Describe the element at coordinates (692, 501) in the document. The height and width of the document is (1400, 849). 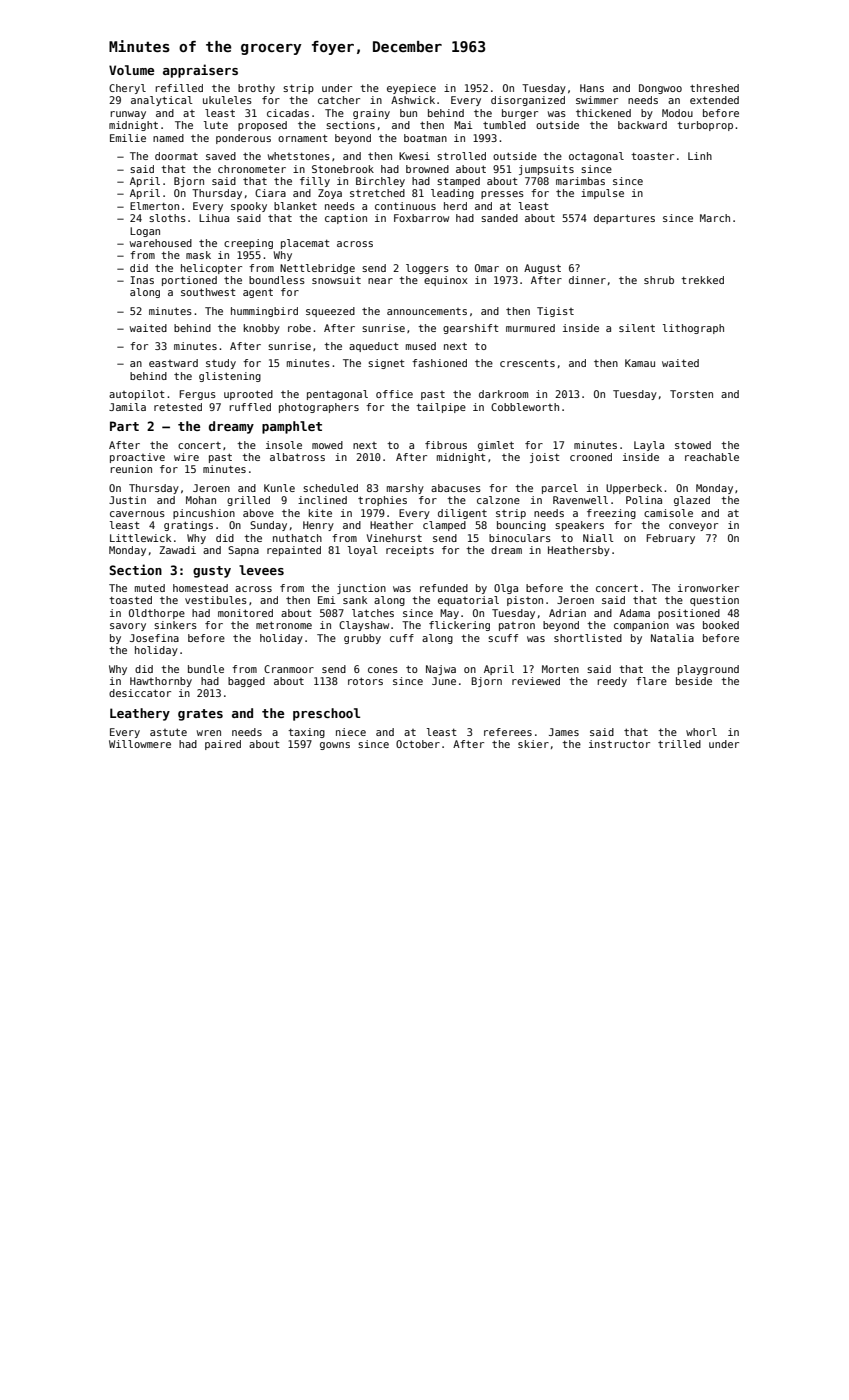
I see `glazed` at that location.
